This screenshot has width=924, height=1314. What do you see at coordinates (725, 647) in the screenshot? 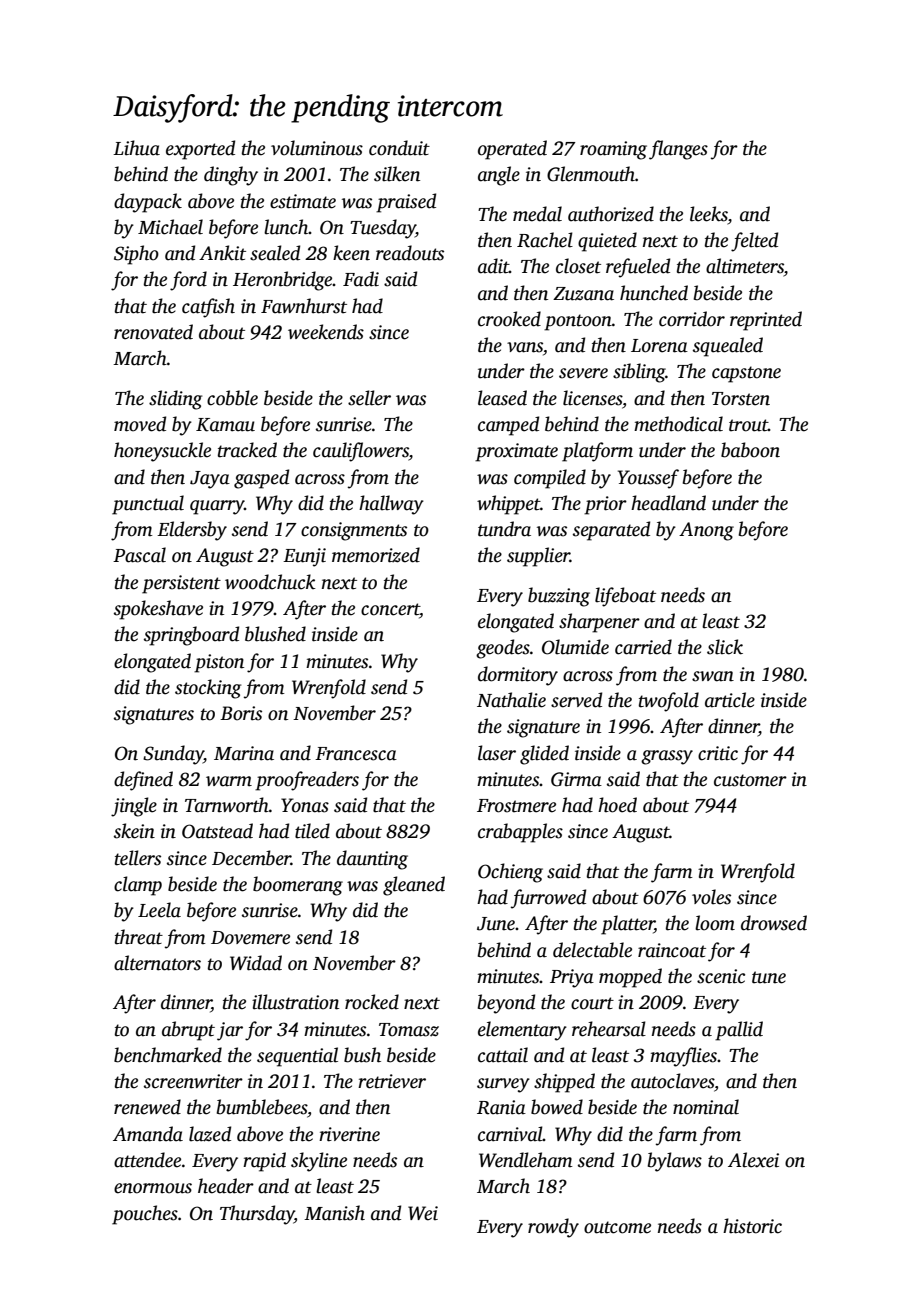
I see `slick` at bounding box center [725, 647].
